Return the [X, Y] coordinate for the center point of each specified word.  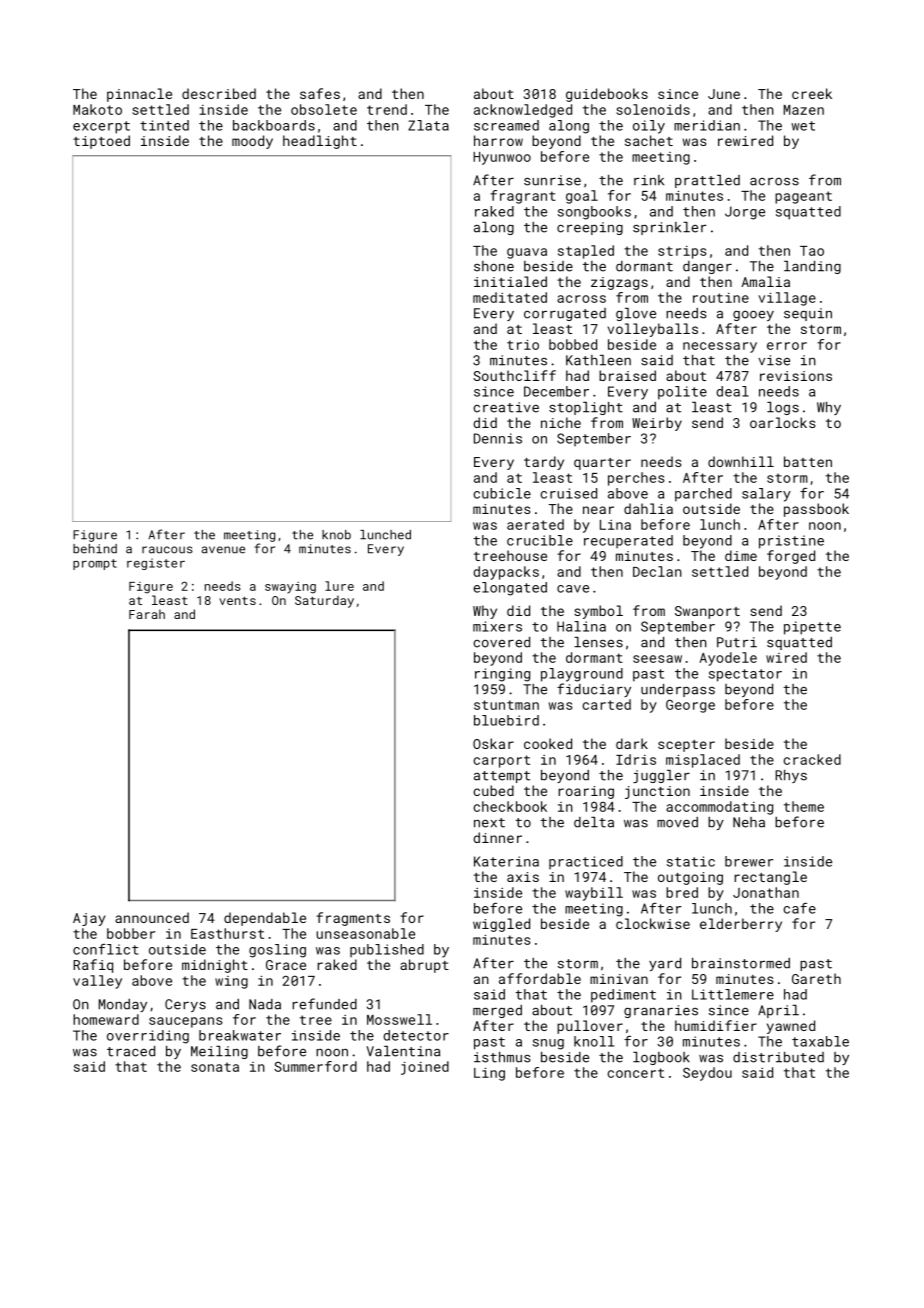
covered [501, 642]
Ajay [89, 919]
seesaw [657, 659]
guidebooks [607, 95]
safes [320, 93]
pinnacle [139, 95]
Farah [147, 614]
